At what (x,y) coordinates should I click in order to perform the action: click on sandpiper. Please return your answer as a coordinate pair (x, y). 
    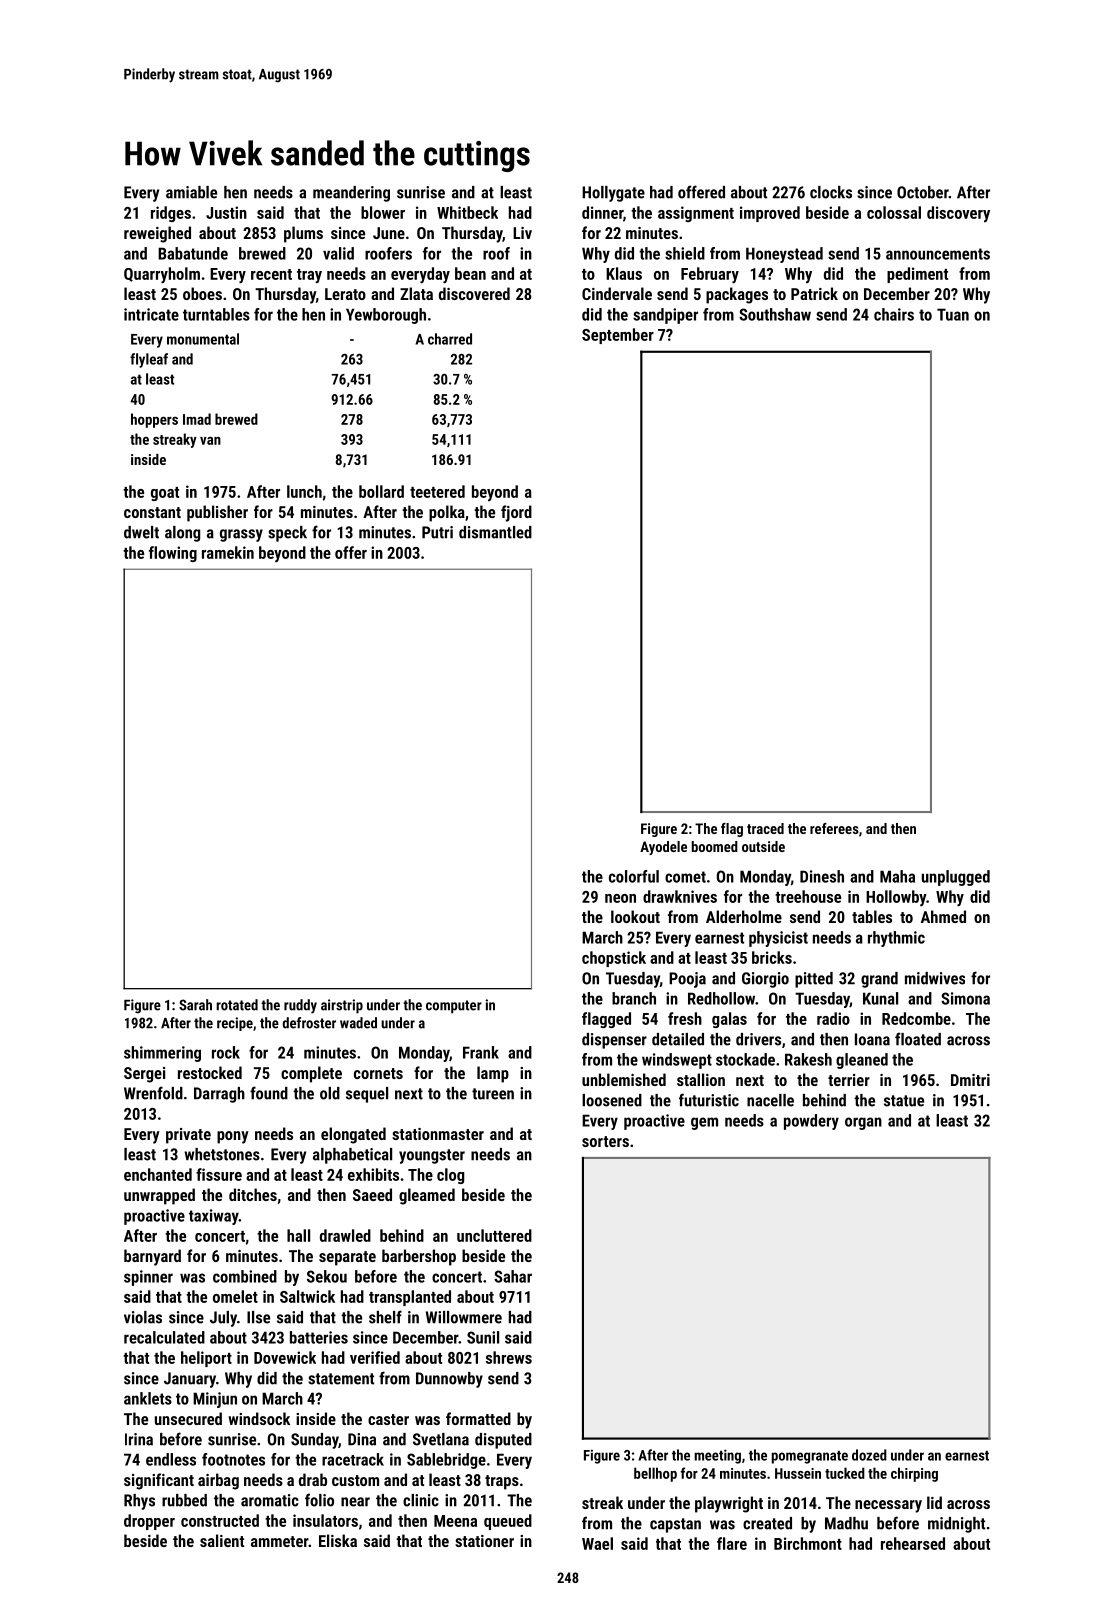
    Looking at the image, I should click on (665, 316).
